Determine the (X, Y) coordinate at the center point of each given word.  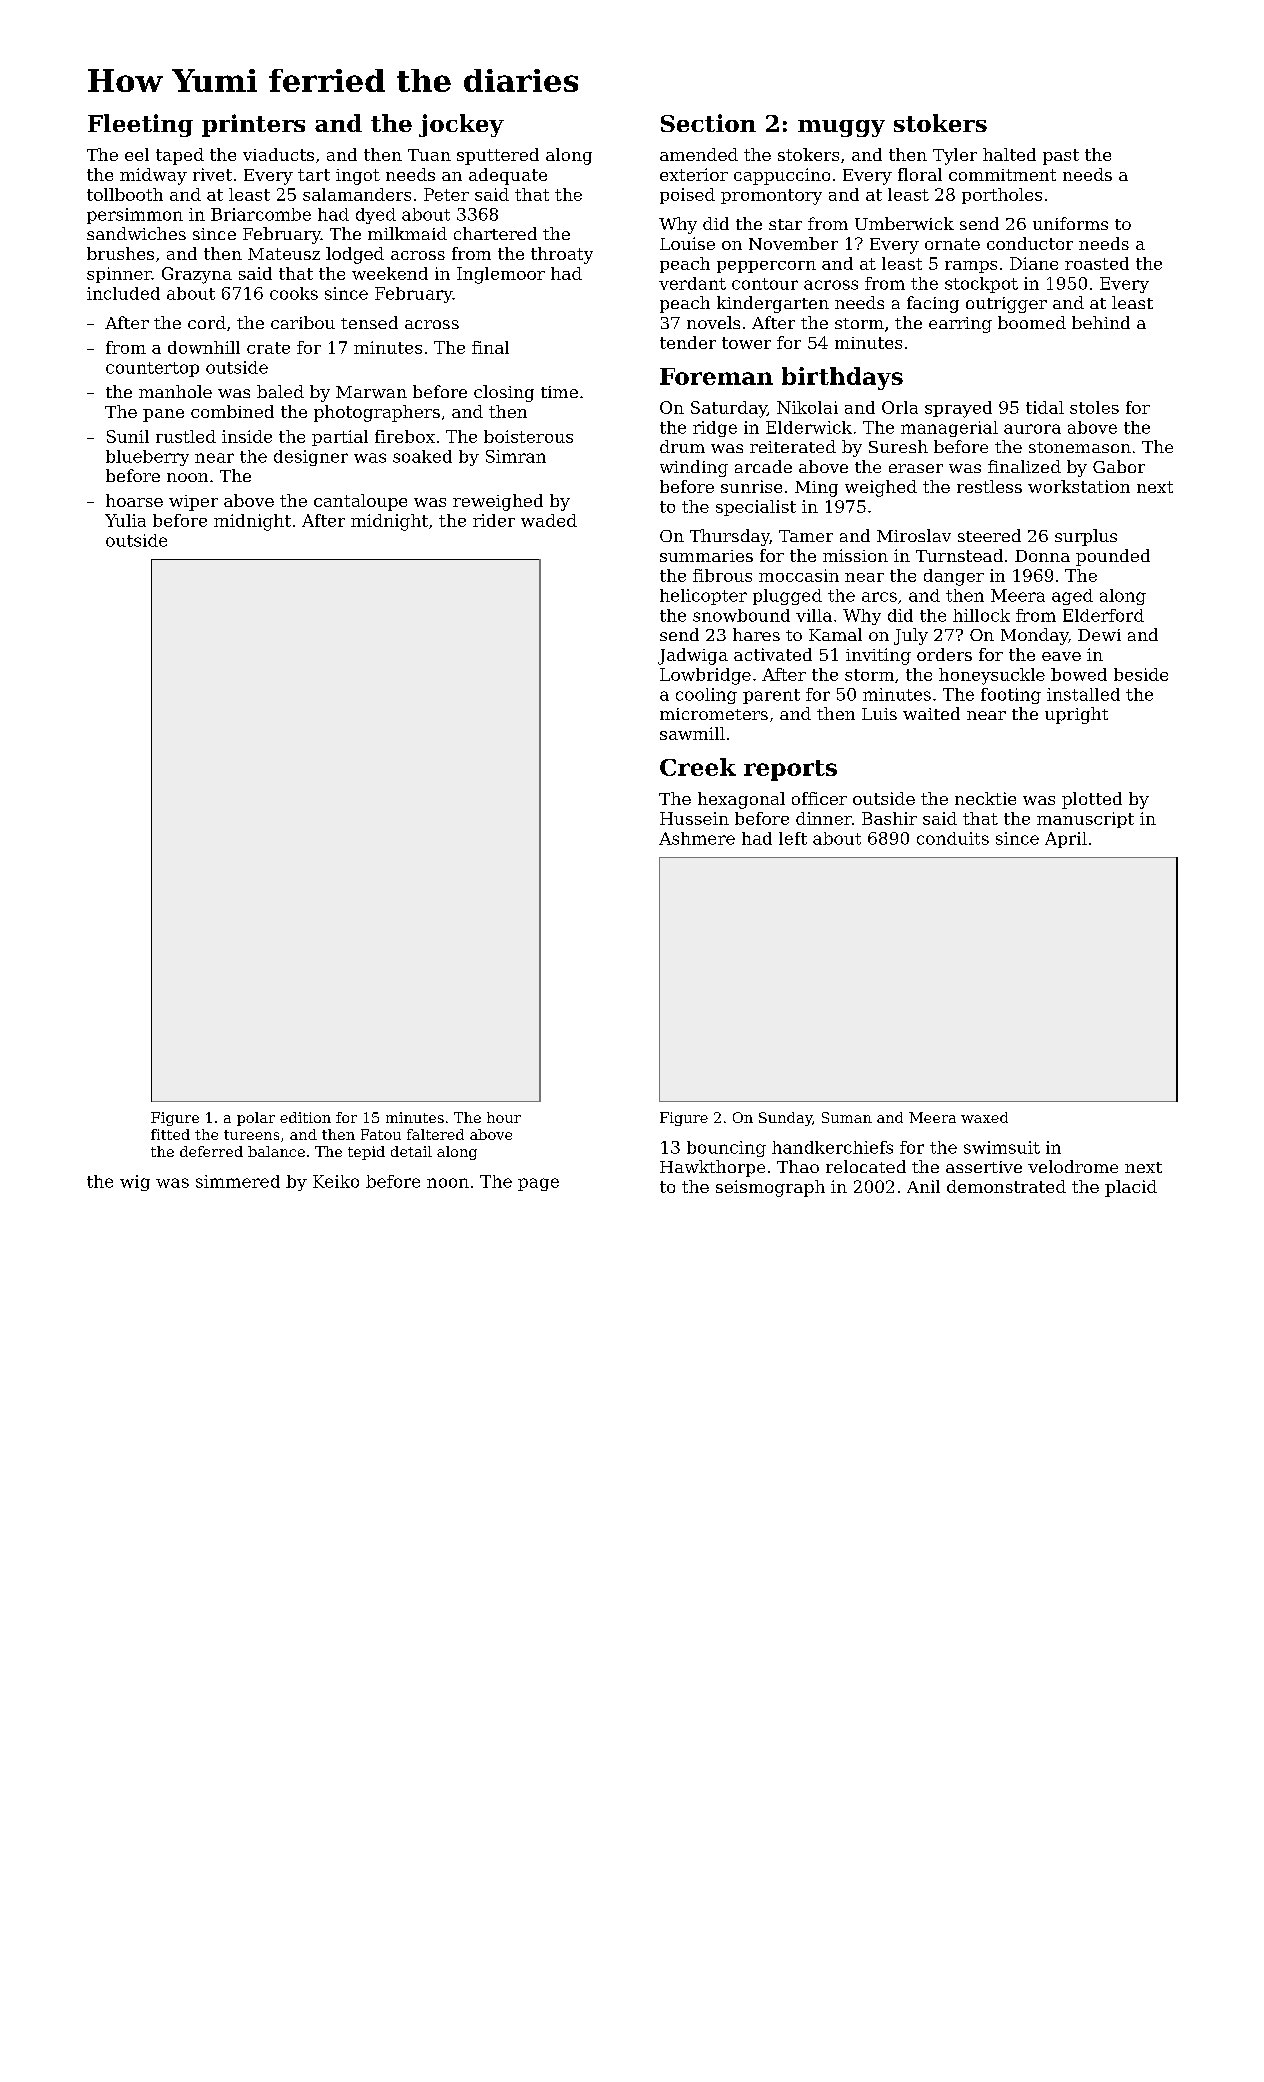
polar (256, 1119)
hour (504, 1117)
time (559, 392)
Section (708, 123)
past (1061, 157)
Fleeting (140, 125)
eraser (916, 468)
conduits (953, 838)
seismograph (770, 1188)
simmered (238, 1181)
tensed (369, 322)
